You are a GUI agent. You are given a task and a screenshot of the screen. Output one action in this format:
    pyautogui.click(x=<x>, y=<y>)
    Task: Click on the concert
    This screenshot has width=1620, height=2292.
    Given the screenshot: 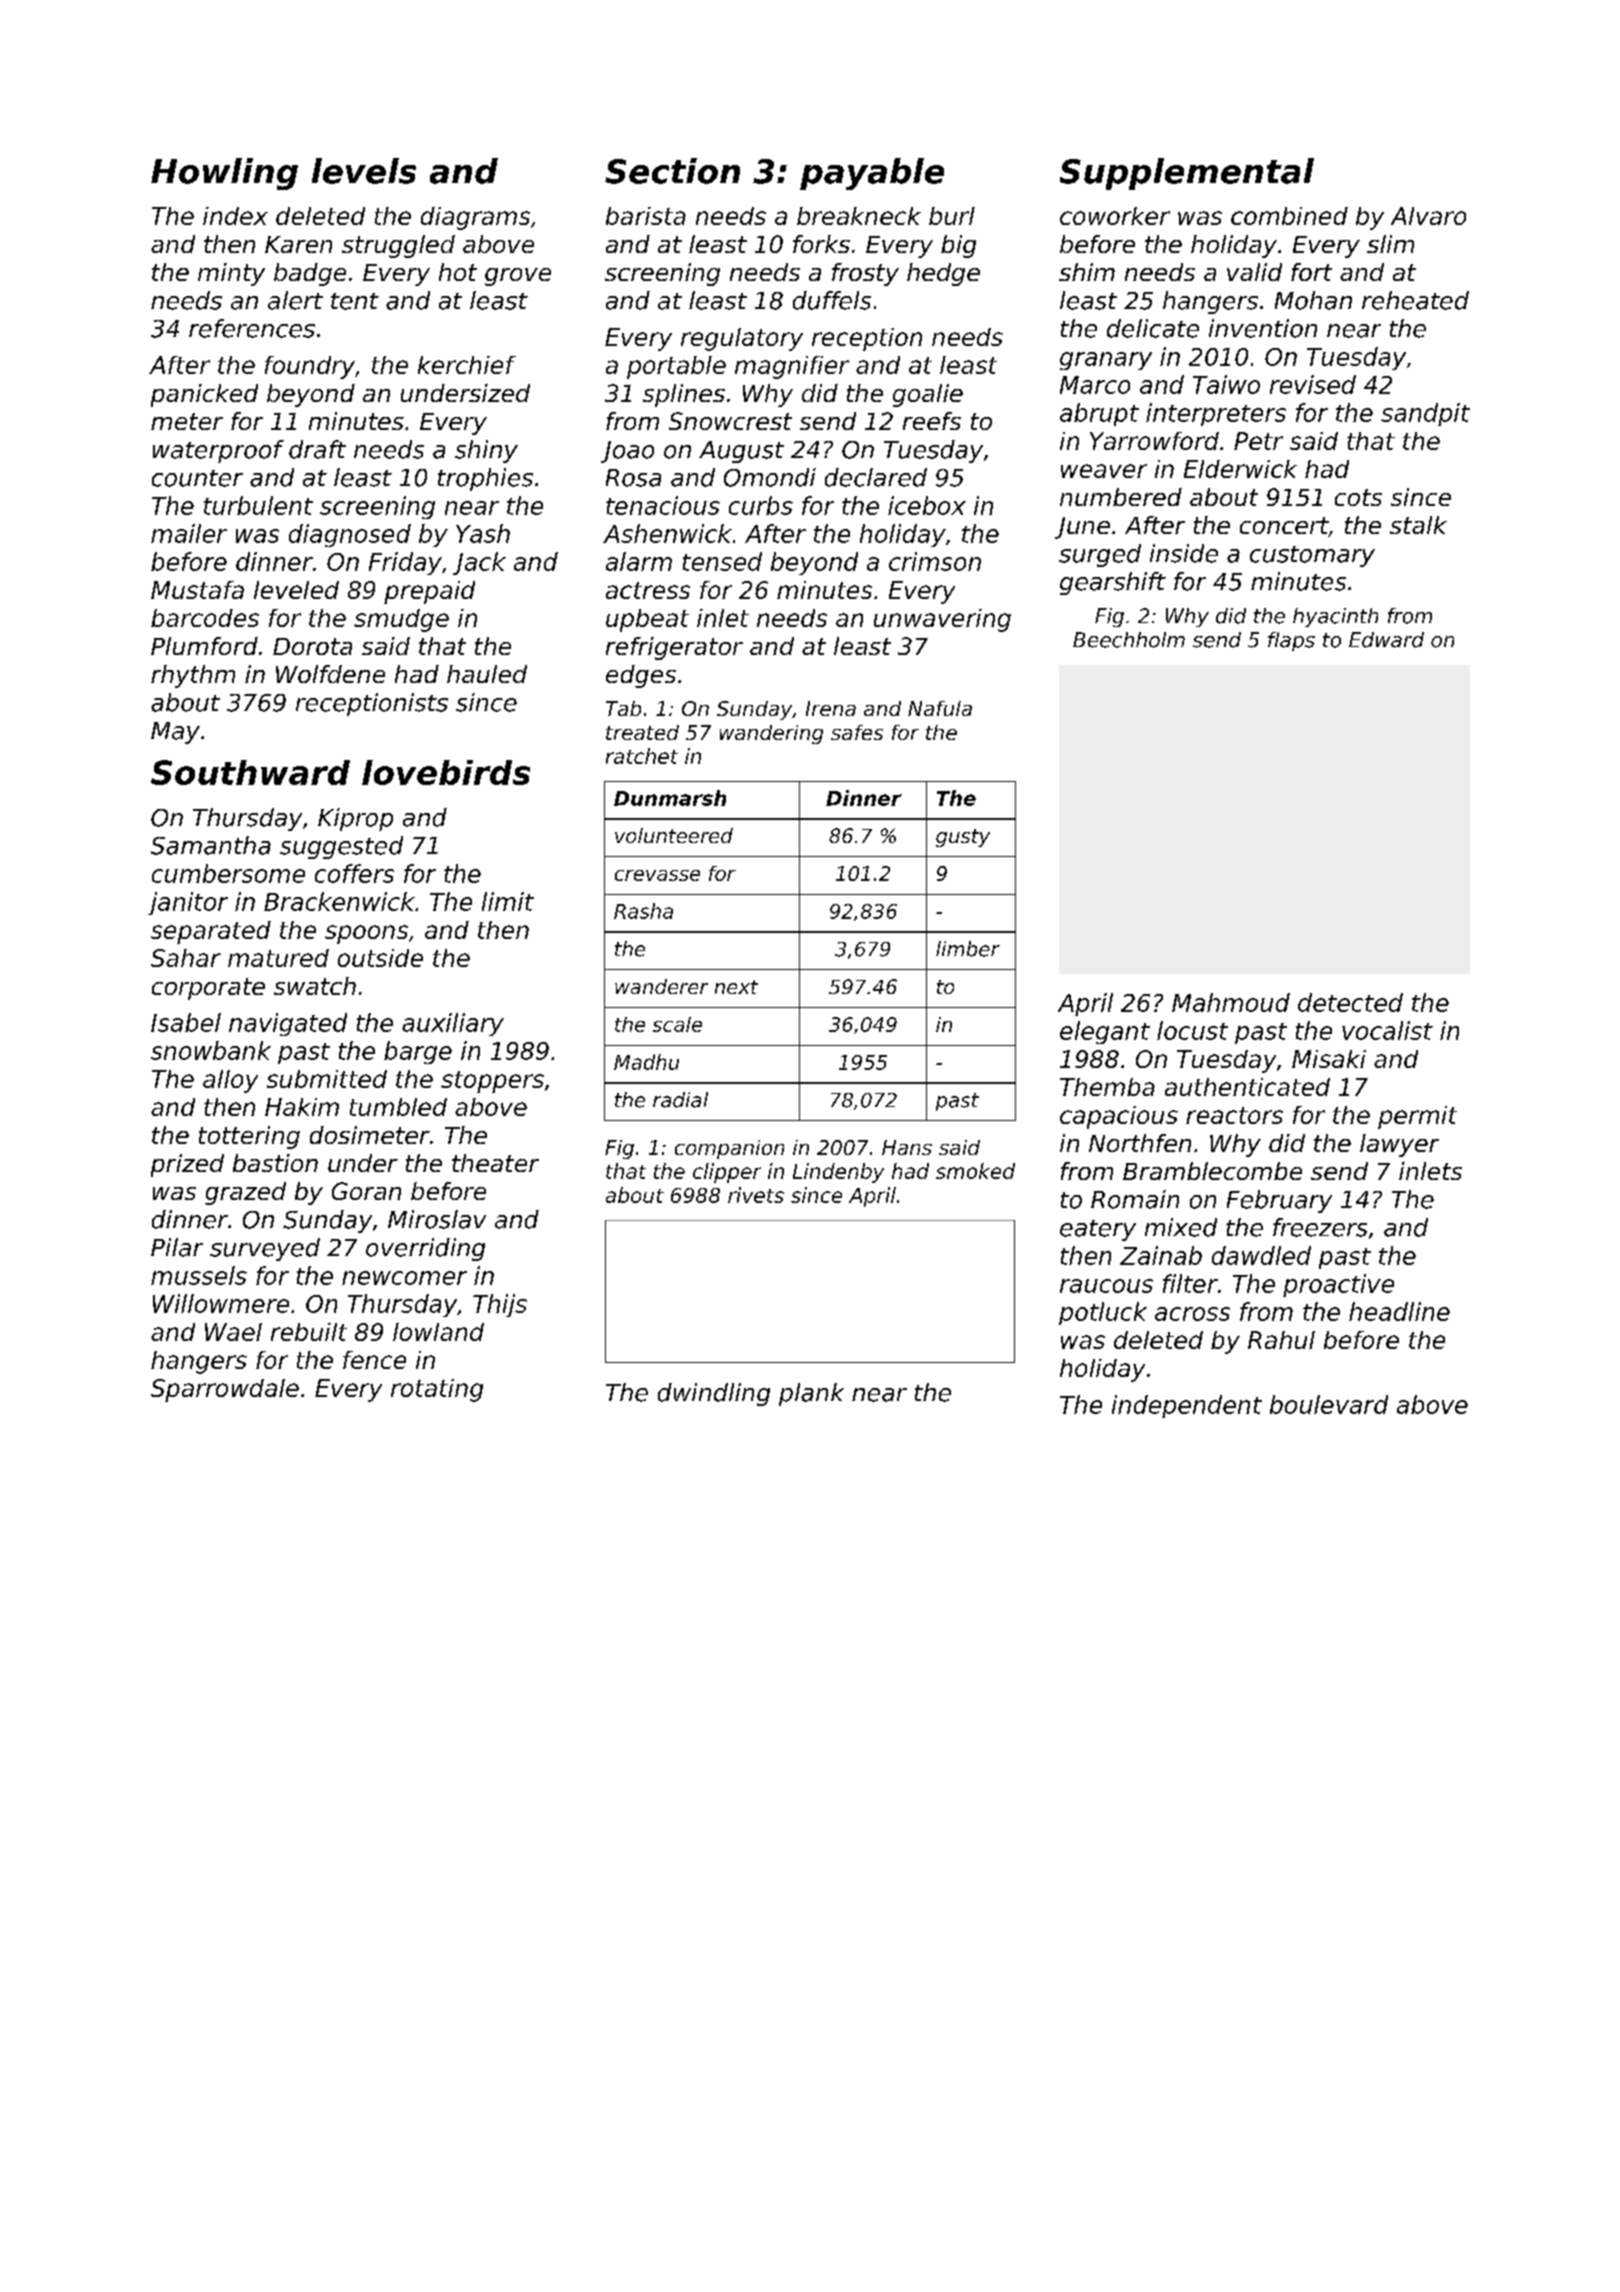 What is the action you would take?
    pyautogui.click(x=1284, y=525)
